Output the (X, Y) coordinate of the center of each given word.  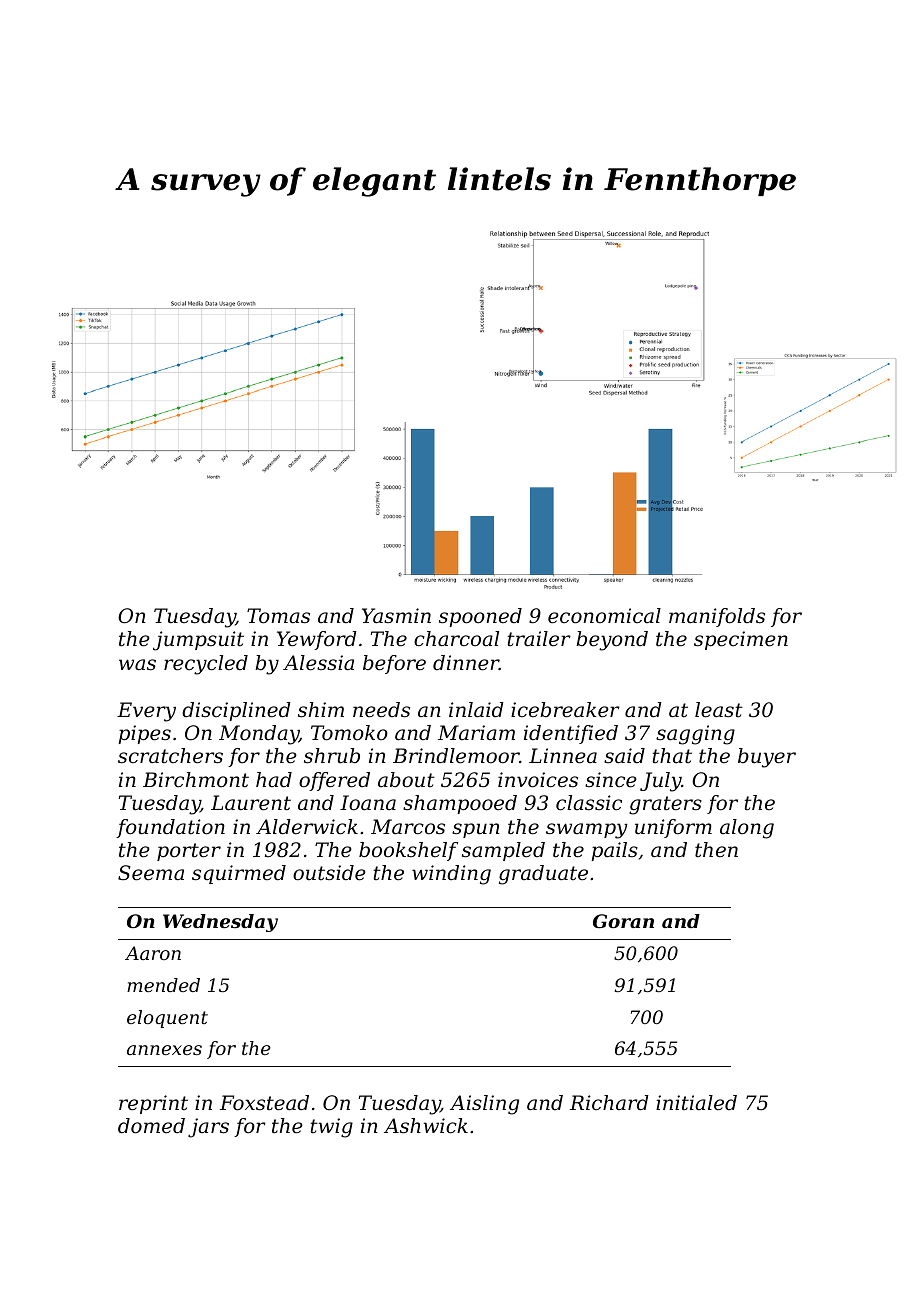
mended (163, 985)
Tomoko (349, 733)
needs (381, 710)
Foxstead (264, 1103)
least (719, 710)
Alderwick (307, 827)
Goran (623, 921)
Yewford (317, 640)
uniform (673, 828)
